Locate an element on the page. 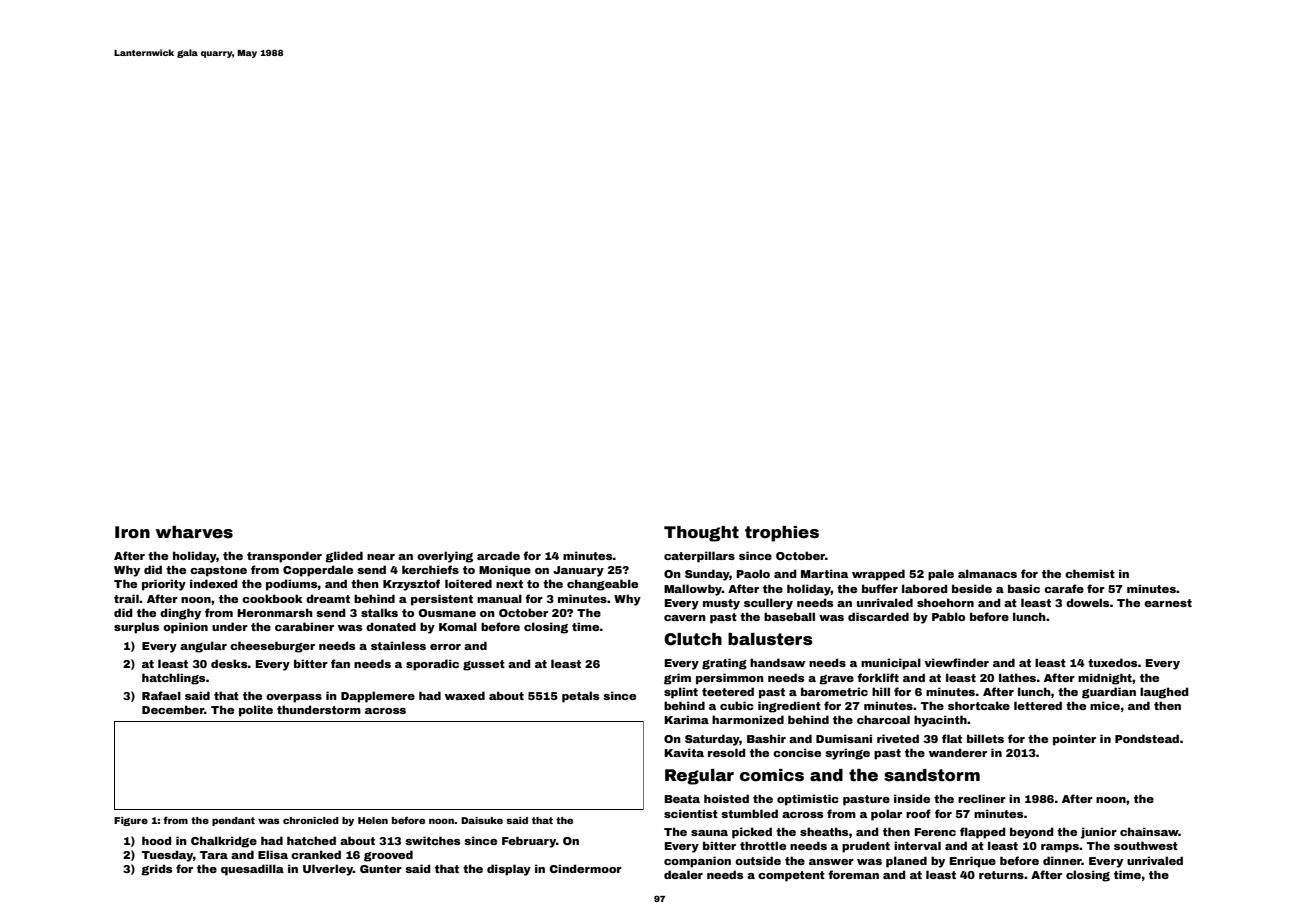 The width and height of the image is (1308, 924). dealer is located at coordinates (683, 874).
